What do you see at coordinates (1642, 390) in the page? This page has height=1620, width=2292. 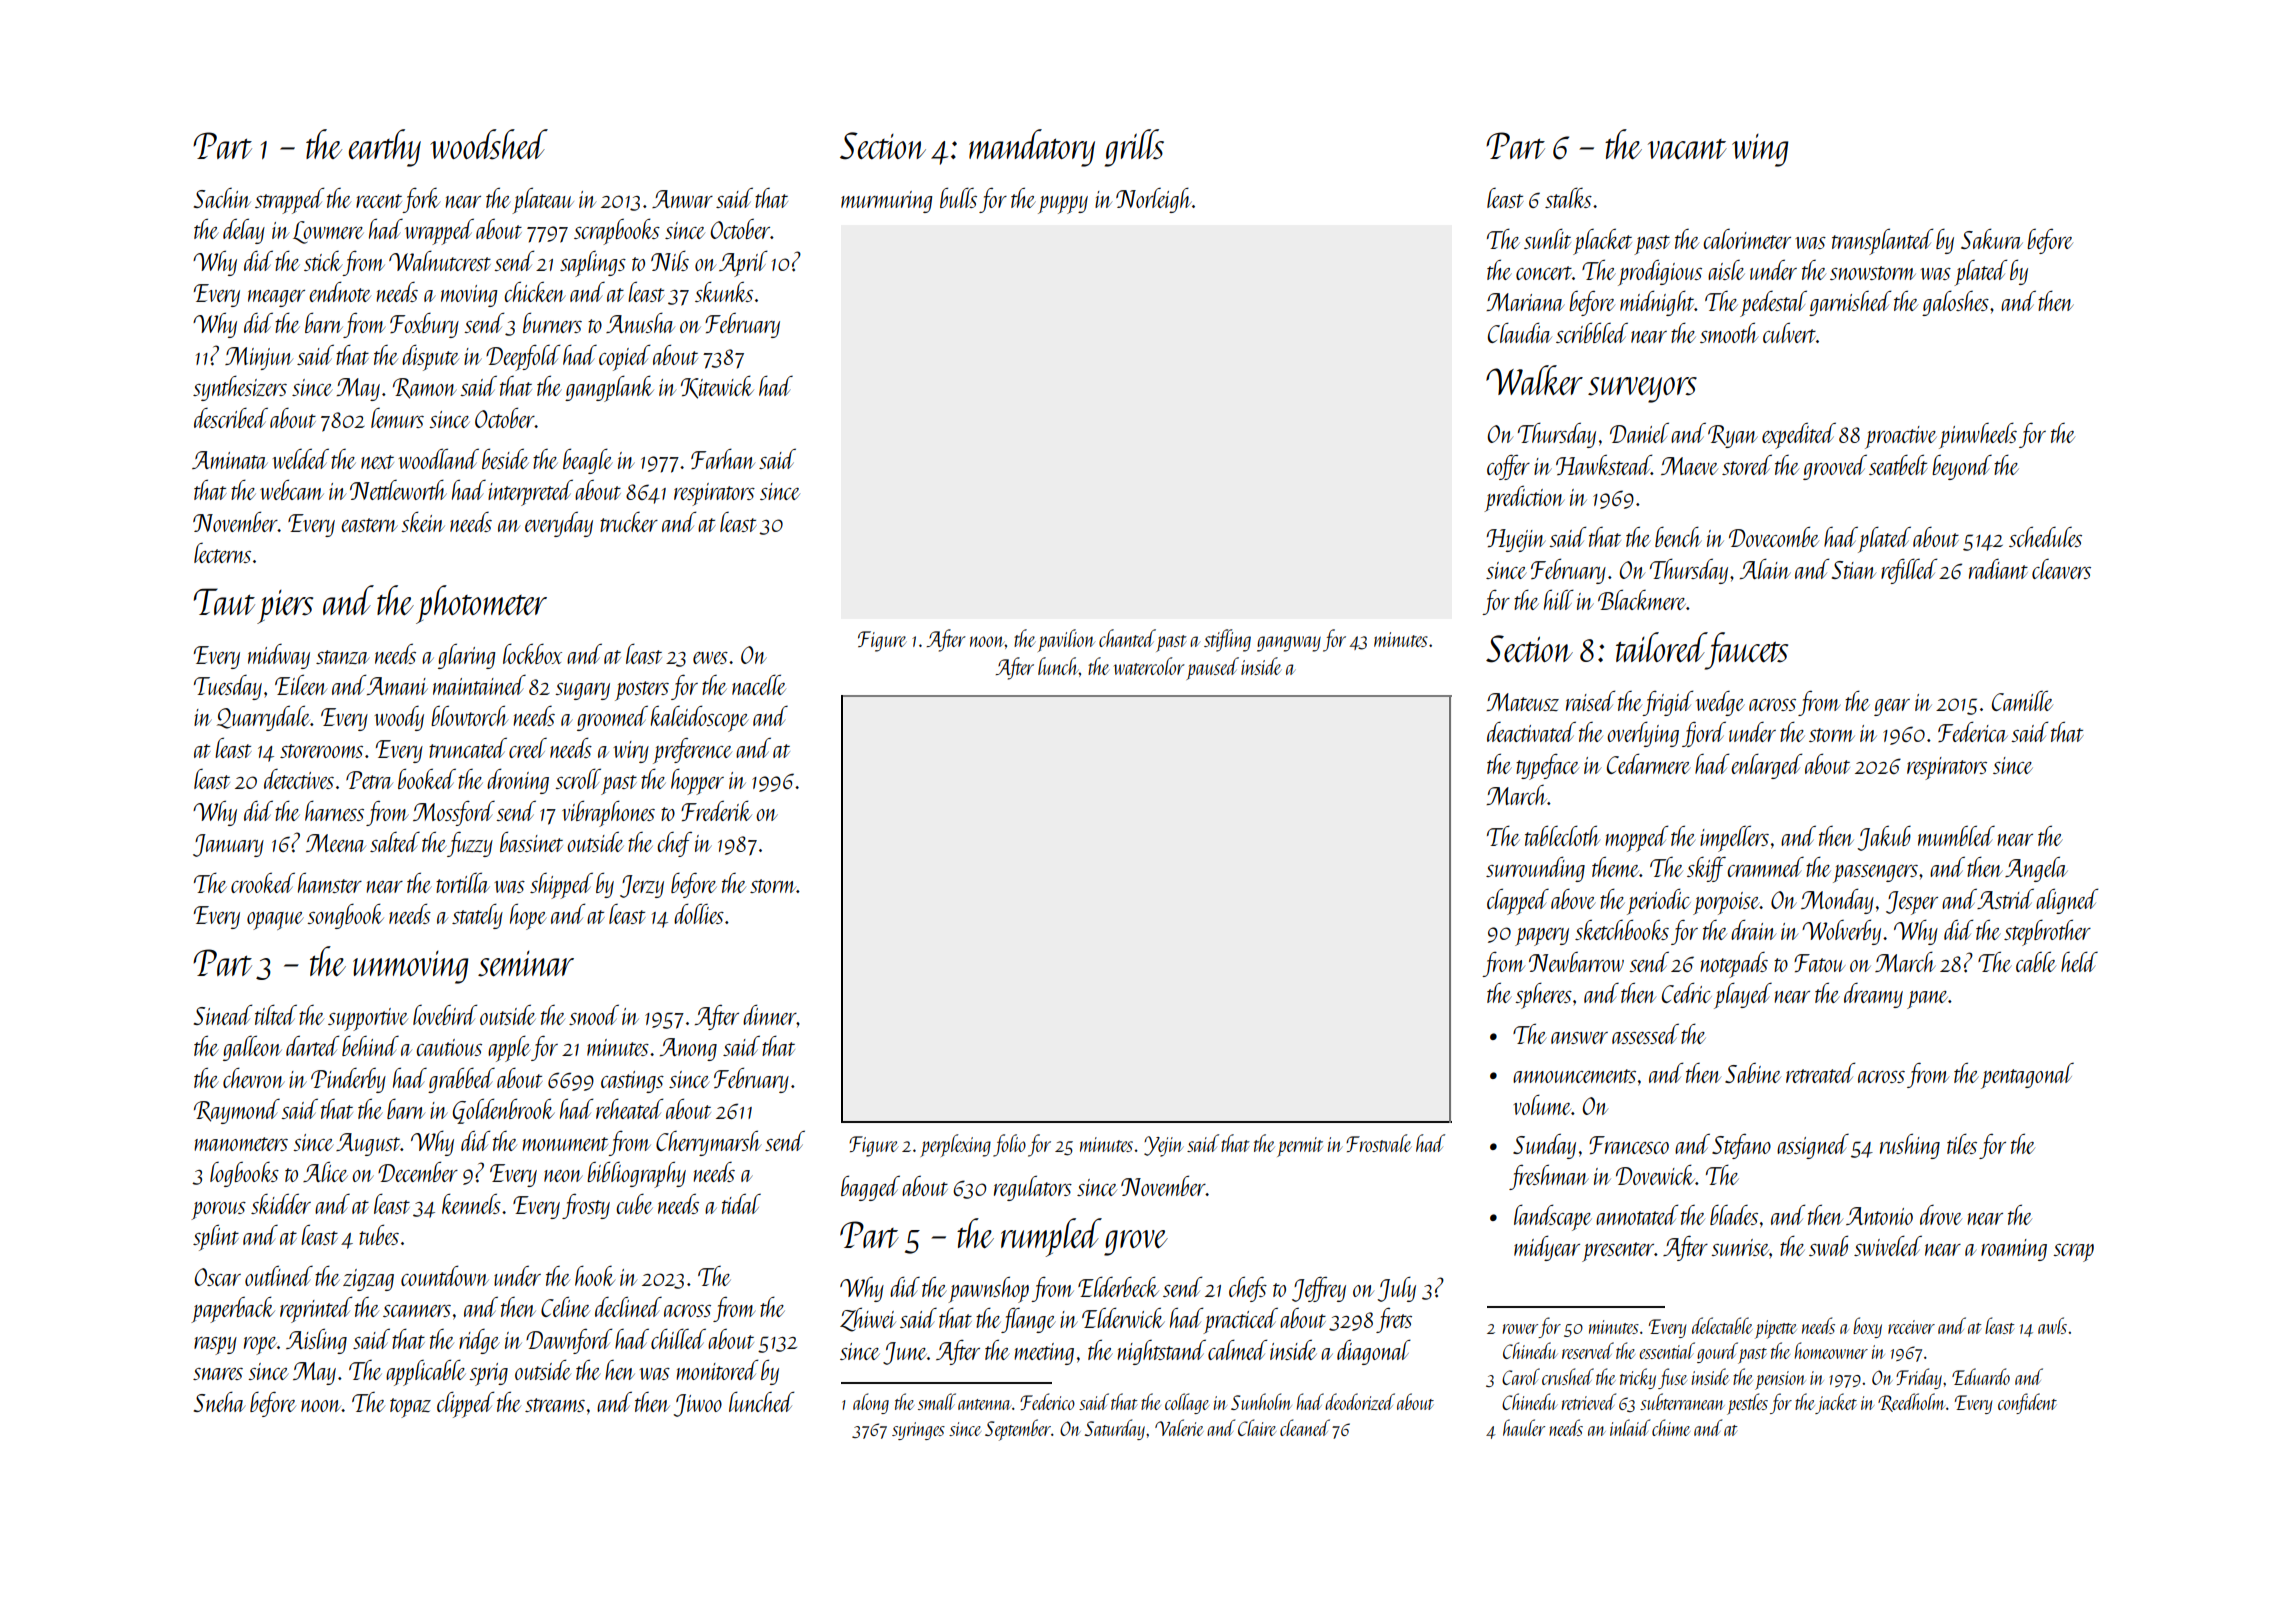 I see `surveyors` at bounding box center [1642, 390].
